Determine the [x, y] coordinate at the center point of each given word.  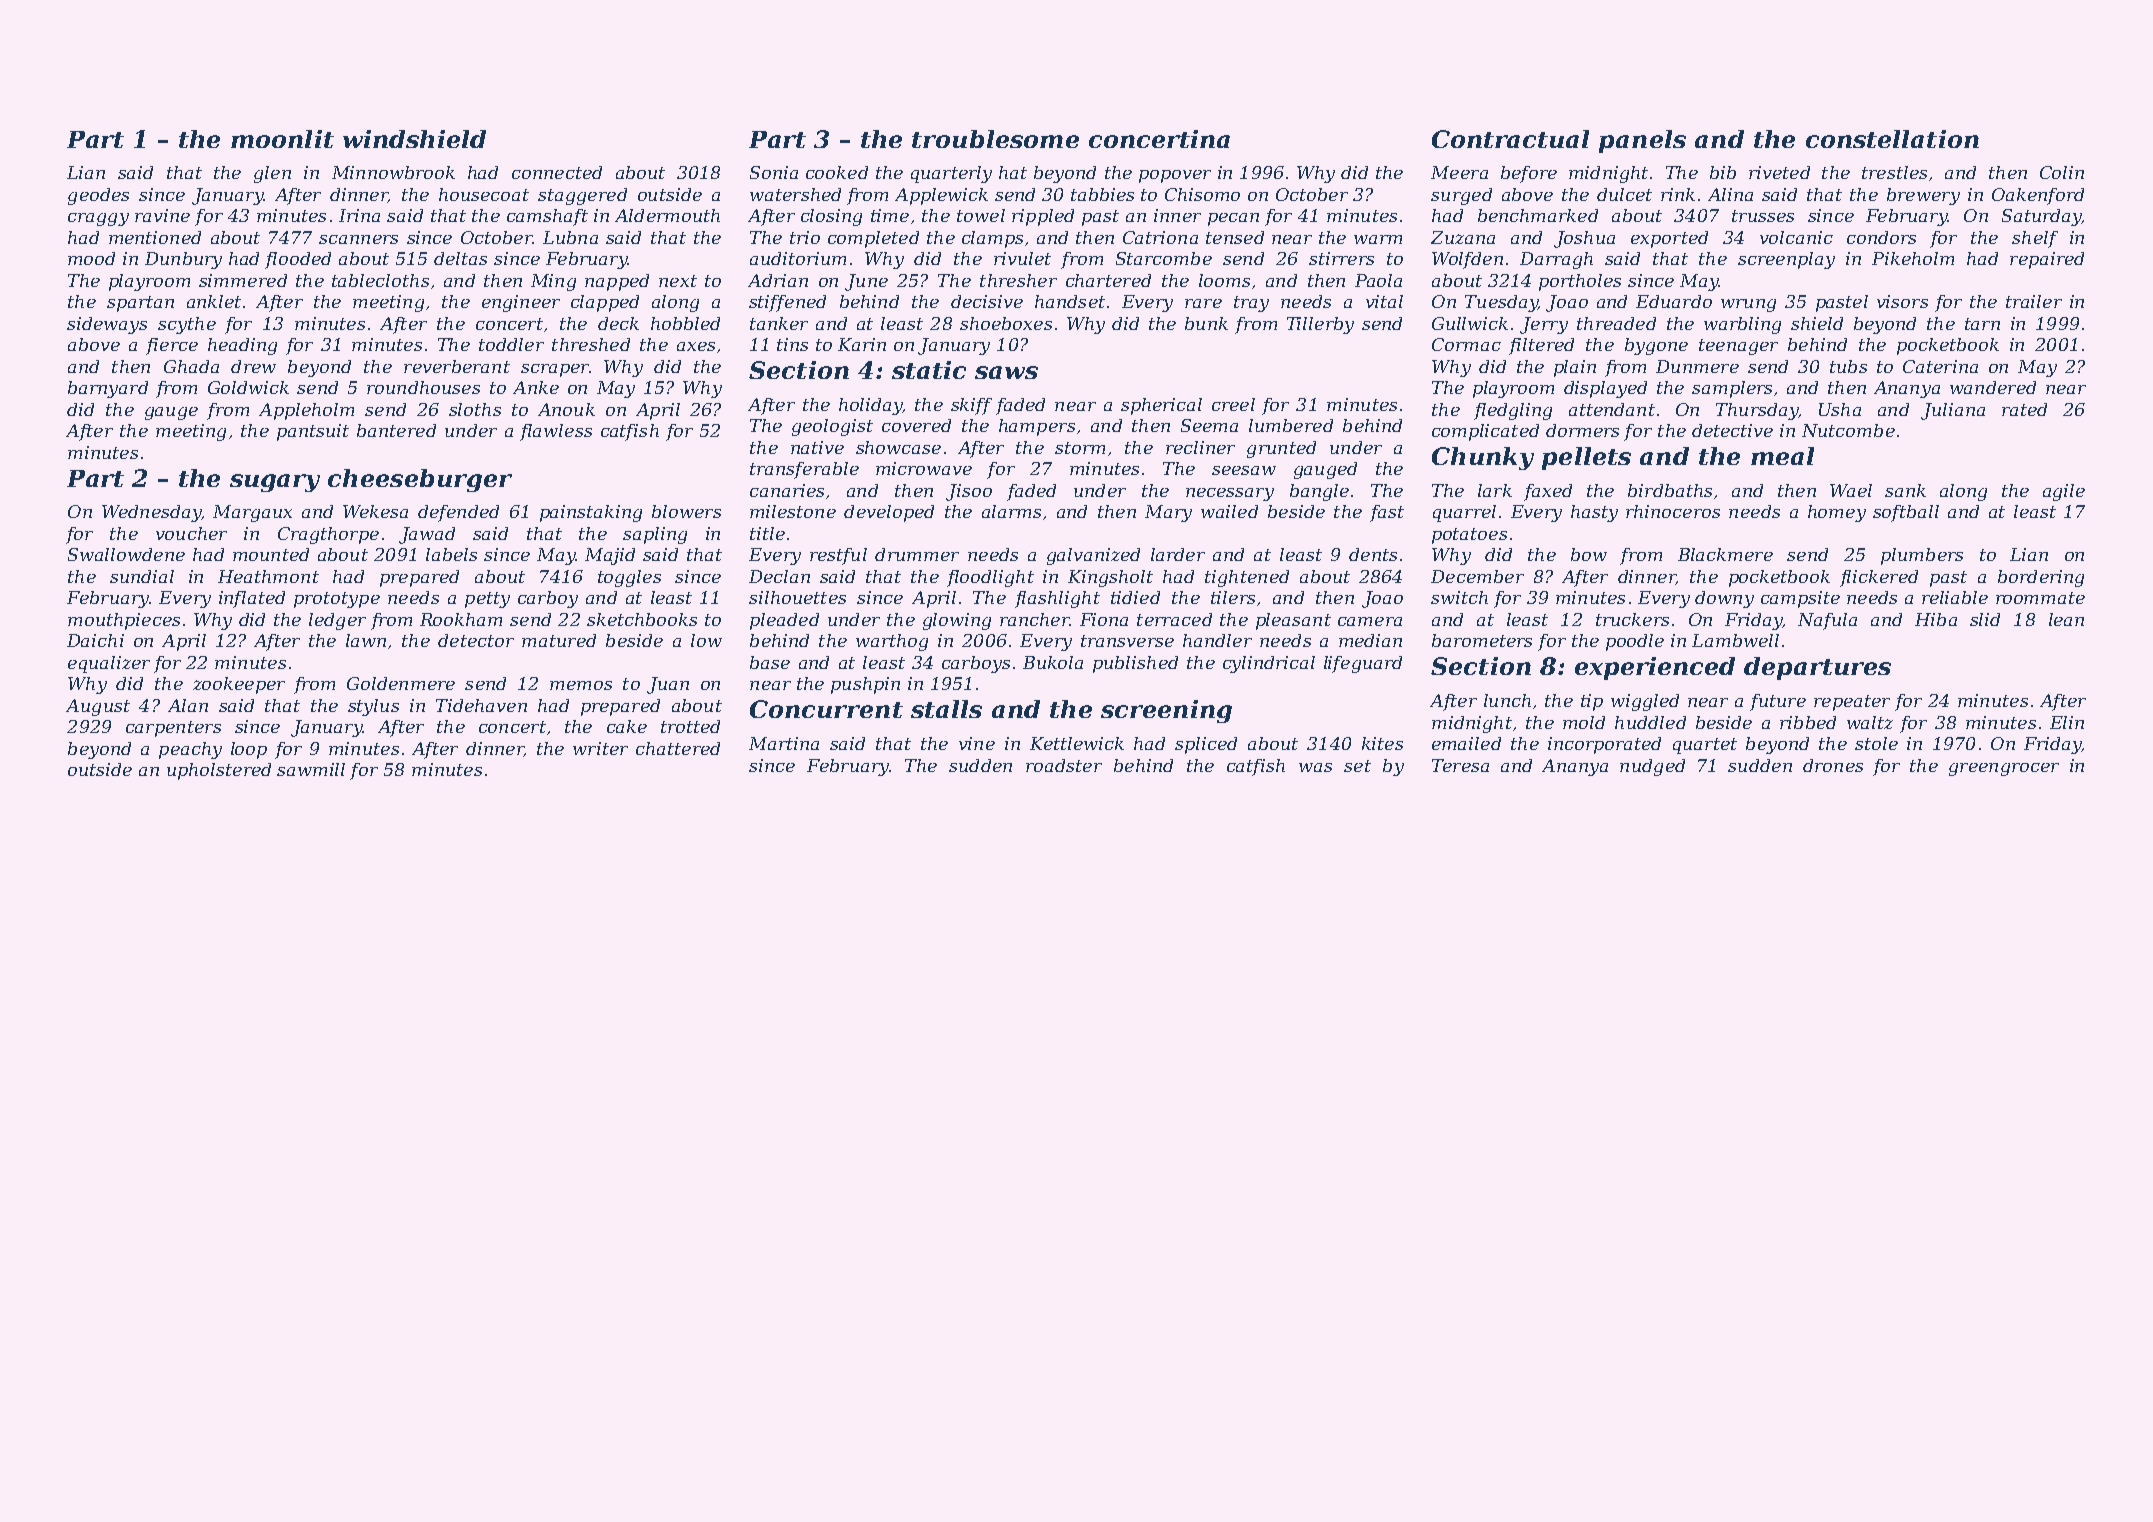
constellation [1892, 139]
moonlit [282, 139]
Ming [553, 282]
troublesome [995, 139]
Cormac [1466, 344]
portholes [1580, 282]
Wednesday [151, 513]
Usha [1840, 409]
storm [1080, 448]
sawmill [311, 769]
